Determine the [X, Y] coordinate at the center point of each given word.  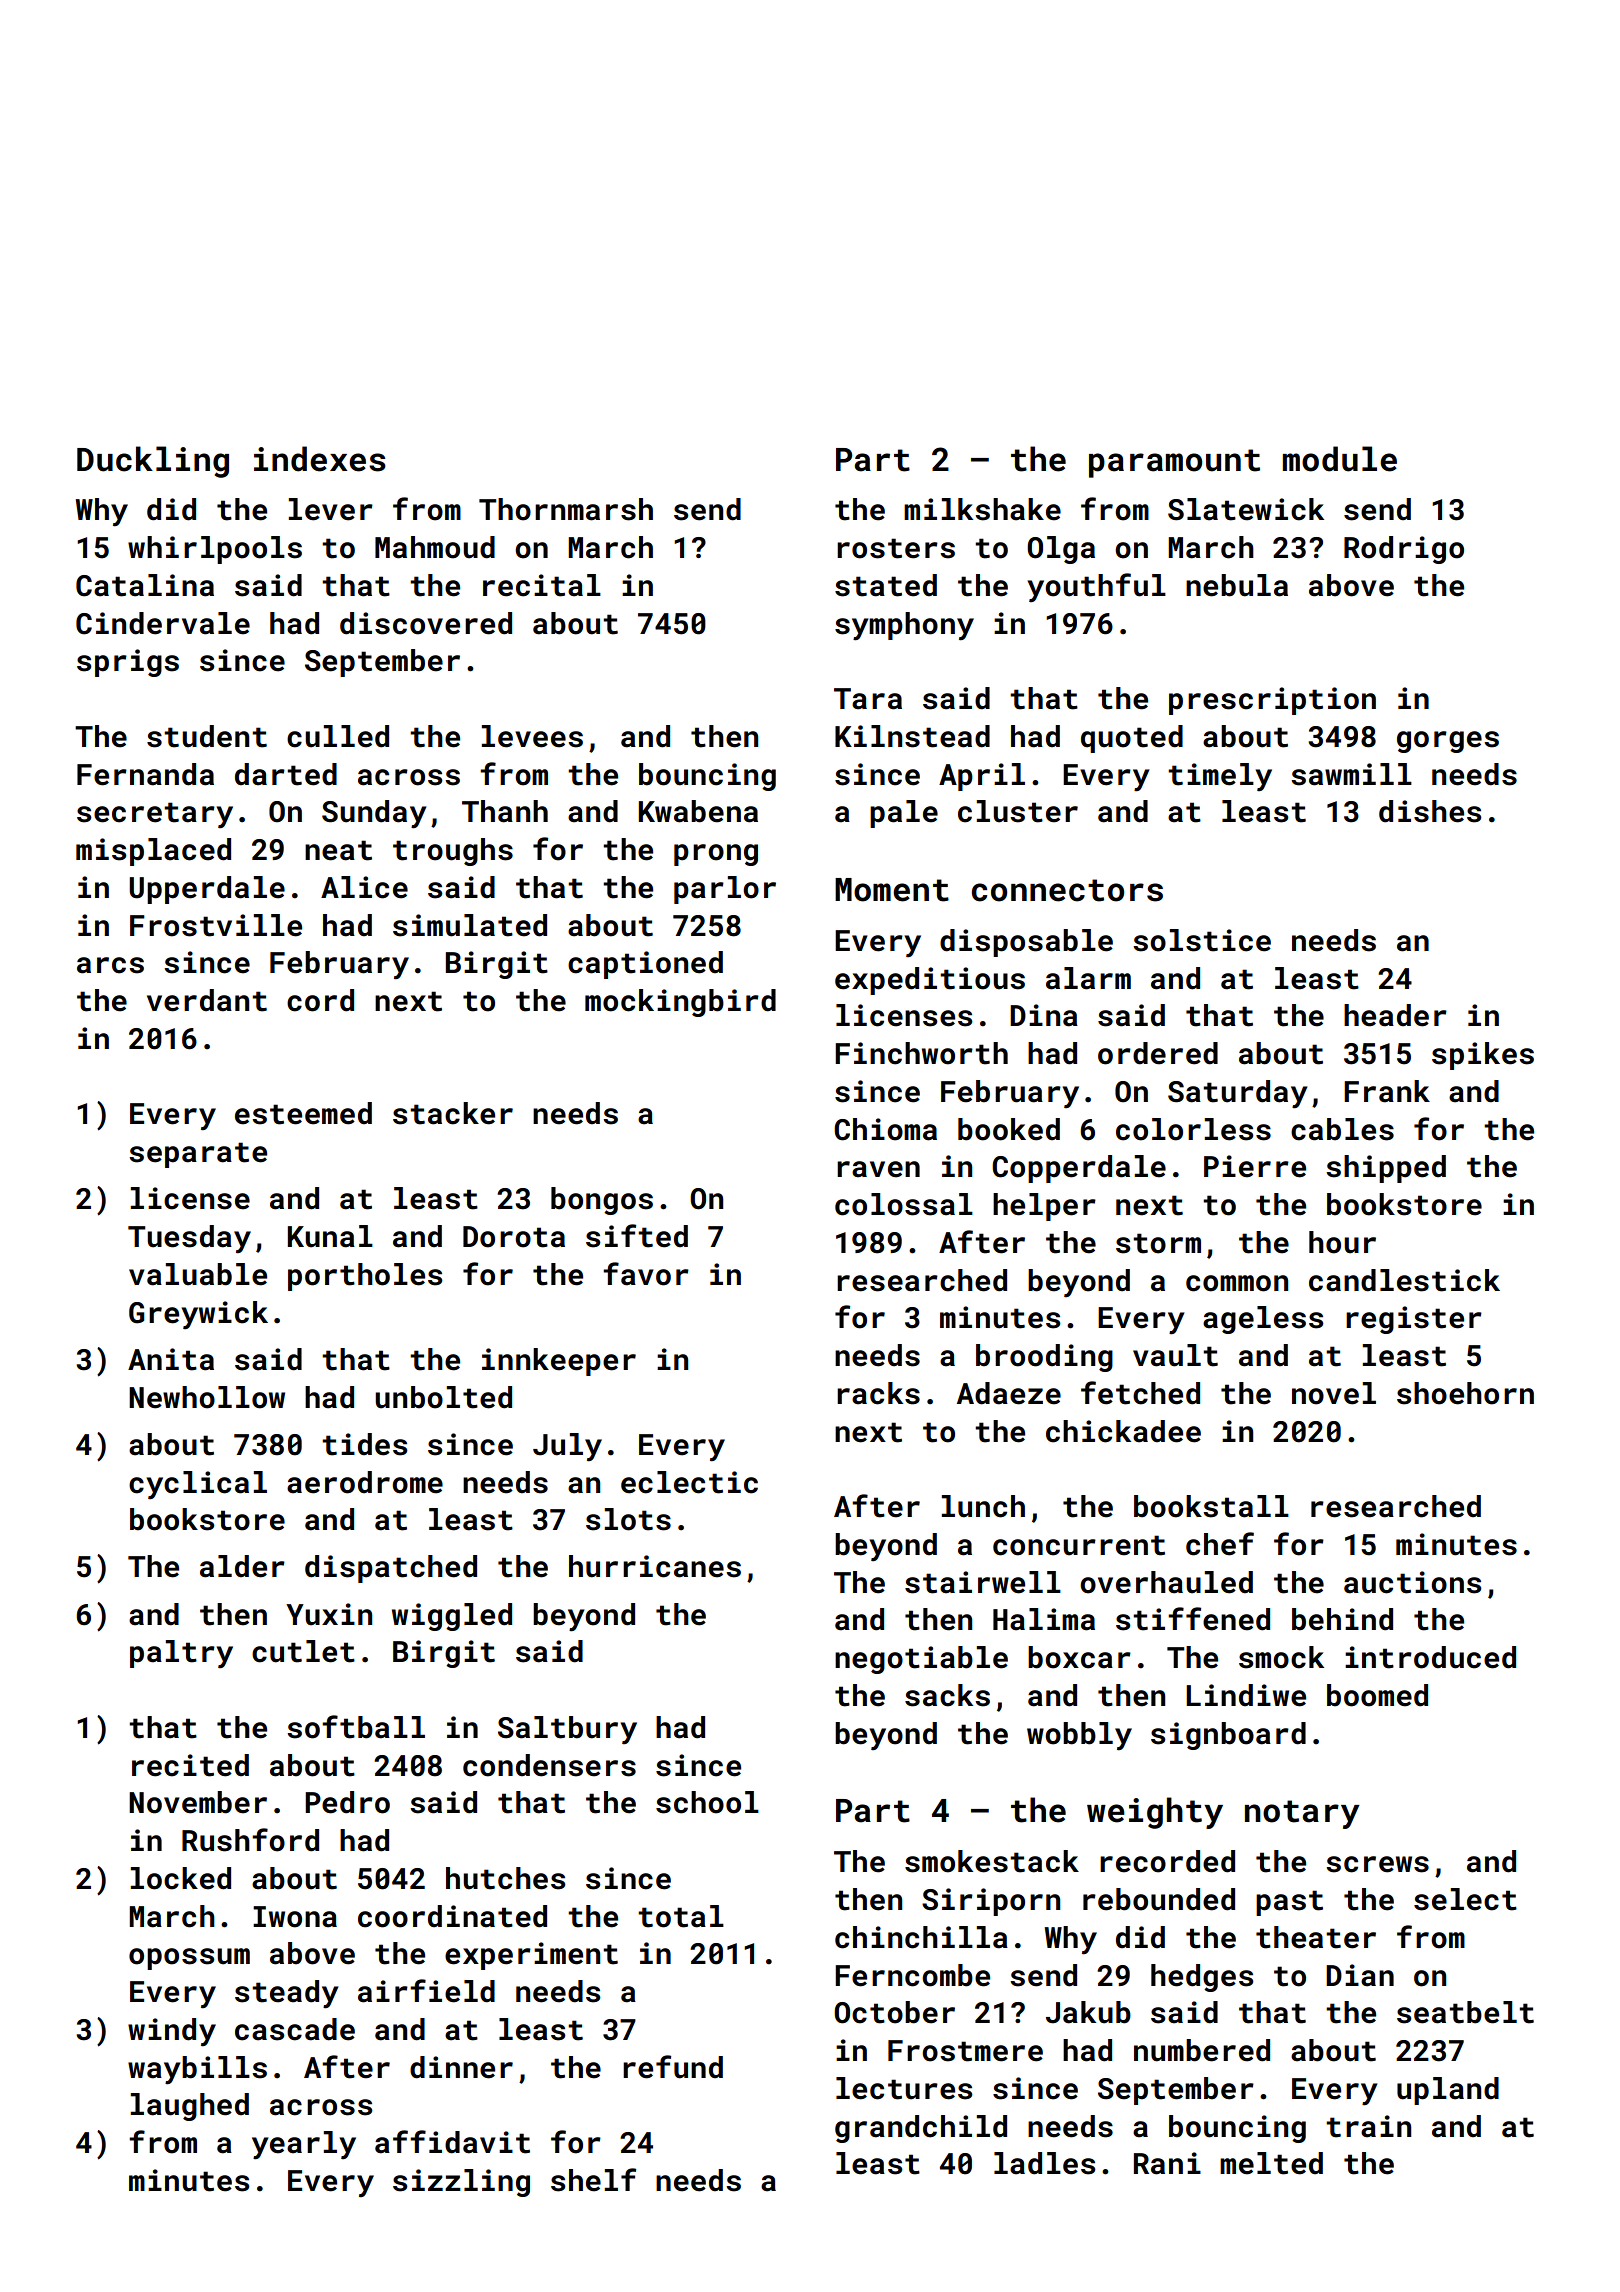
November [198, 1802]
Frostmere [965, 2051]
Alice [364, 887]
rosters [896, 548]
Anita [171, 1359]
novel [1334, 1393]
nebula [1237, 585]
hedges [1202, 1978]
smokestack [992, 1861]
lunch [983, 1506]
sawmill [1351, 774]
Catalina [145, 585]
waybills [197, 2070]
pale [904, 814]
